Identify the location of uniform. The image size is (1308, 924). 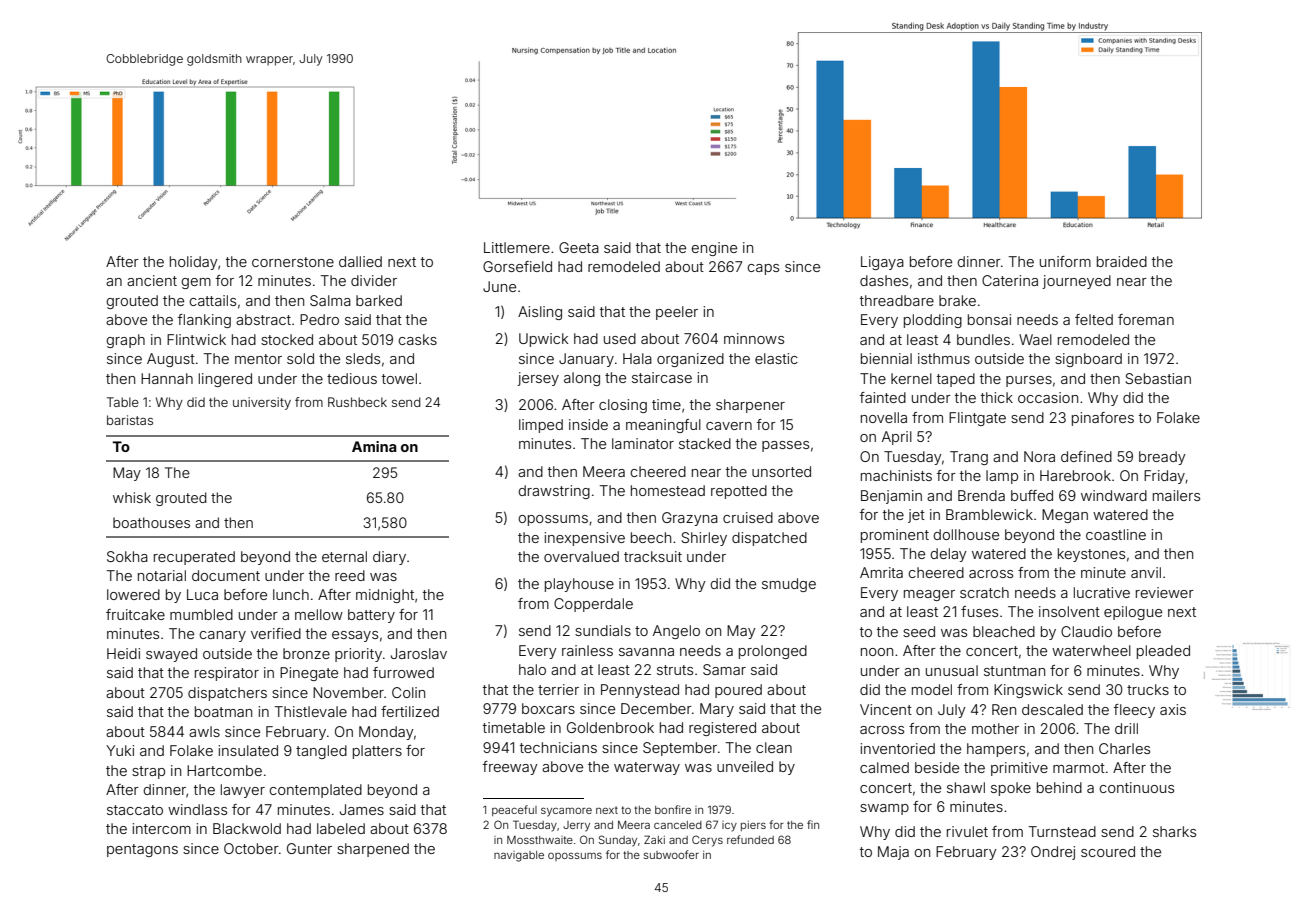
(1065, 261).
